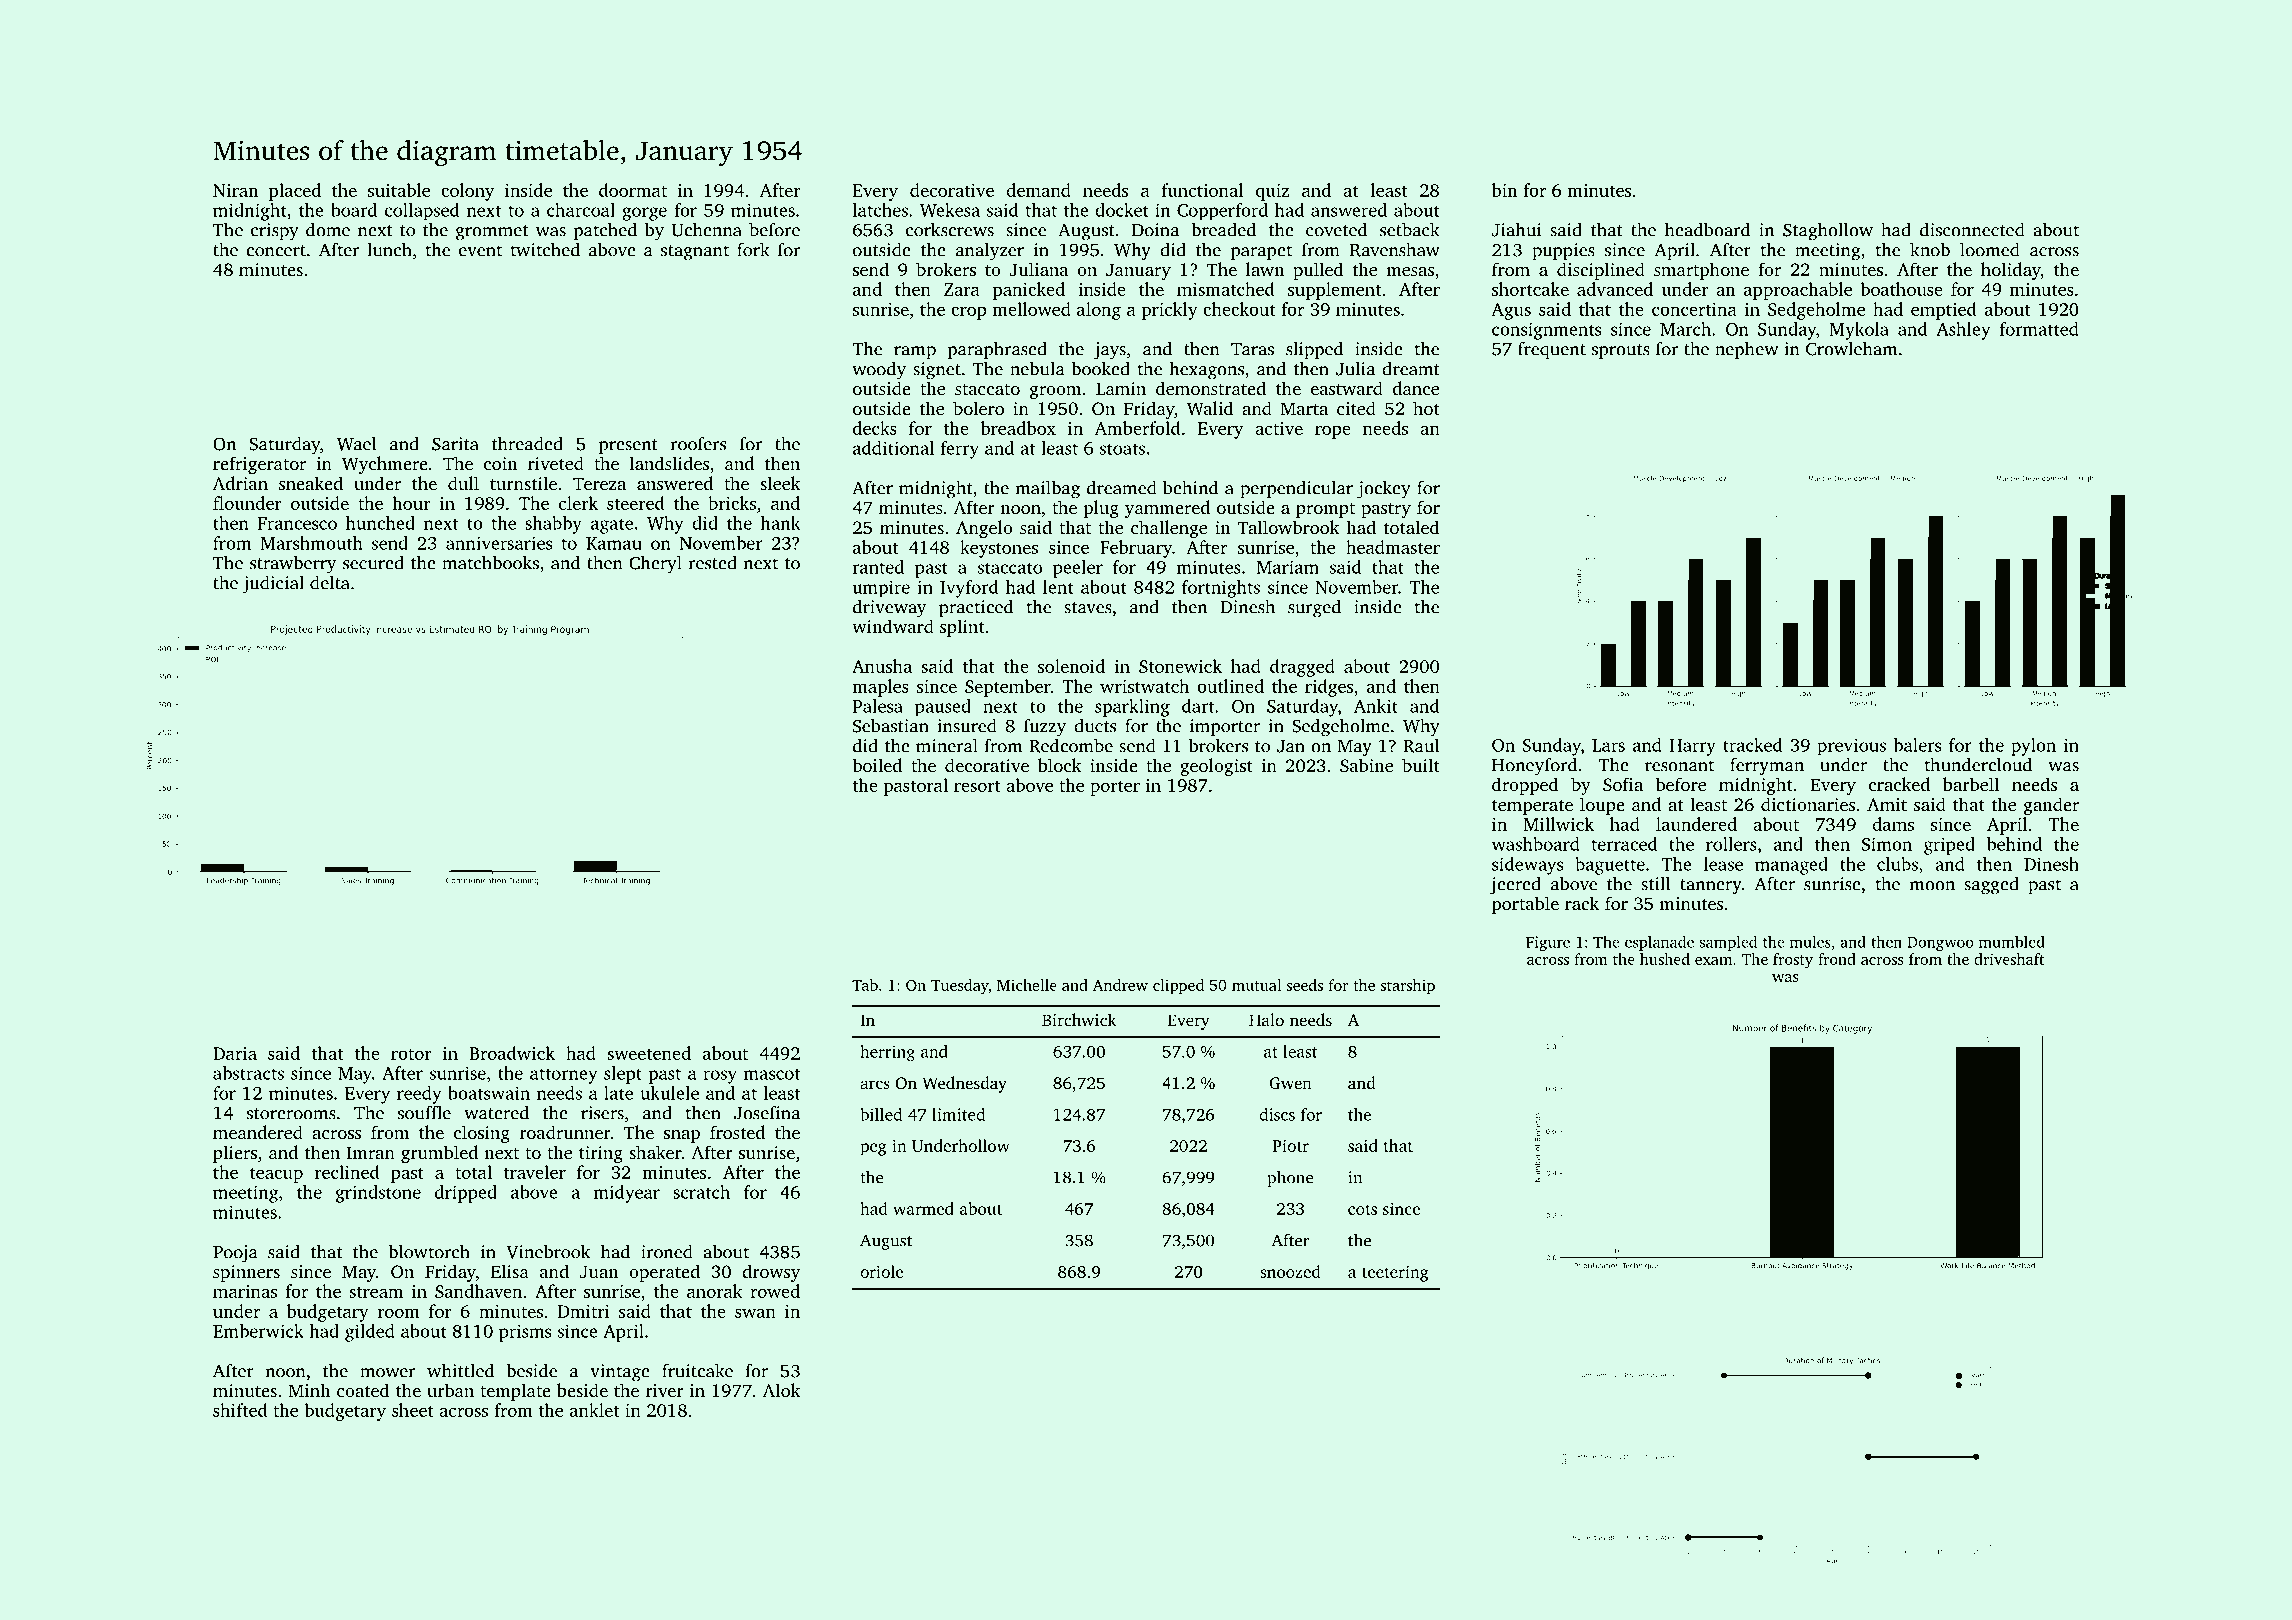  What do you see at coordinates (1230, 686) in the image?
I see `outlined` at bounding box center [1230, 686].
